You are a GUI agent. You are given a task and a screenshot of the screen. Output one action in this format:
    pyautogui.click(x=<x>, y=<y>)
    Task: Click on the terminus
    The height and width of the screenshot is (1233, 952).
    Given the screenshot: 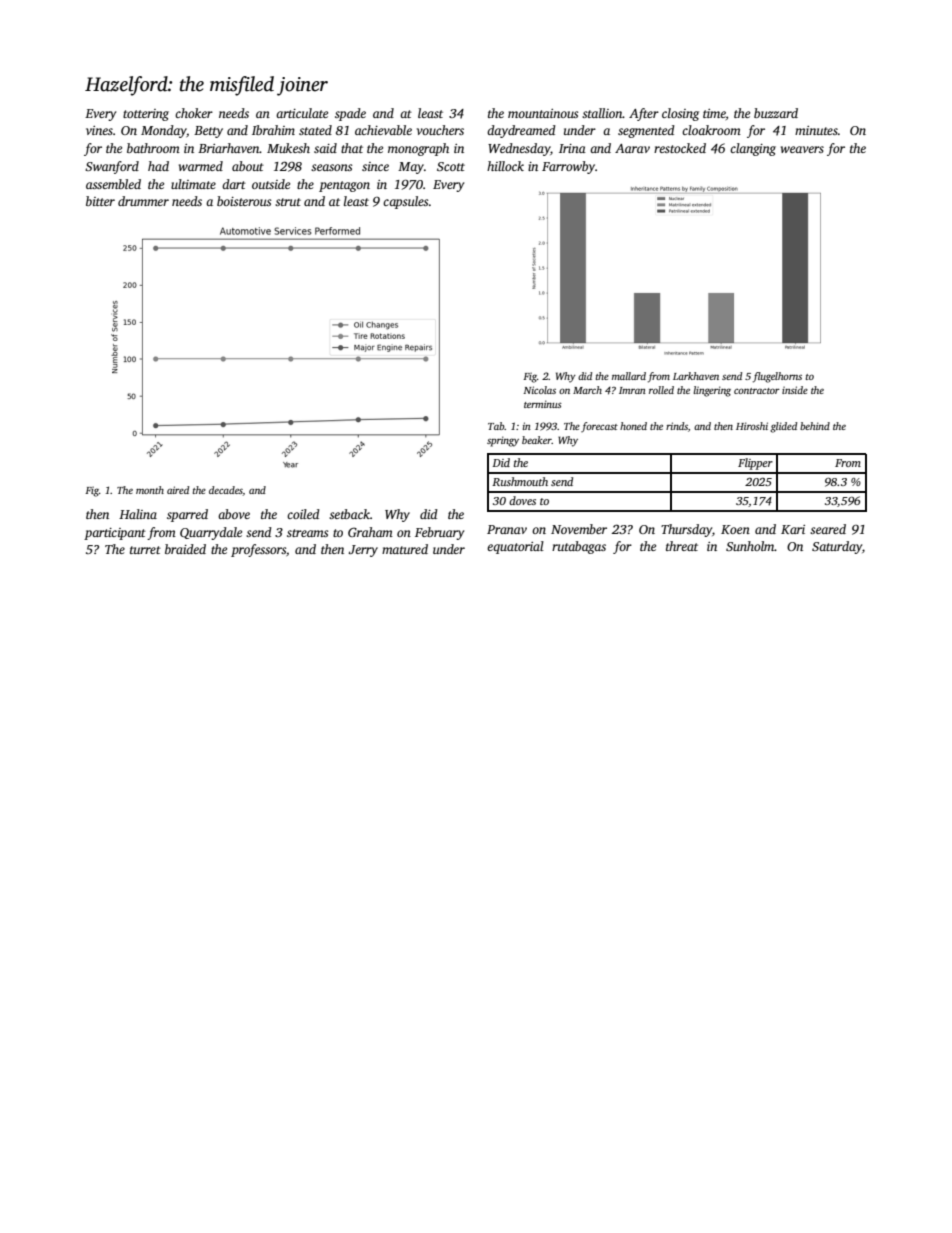 What is the action you would take?
    pyautogui.click(x=543, y=404)
